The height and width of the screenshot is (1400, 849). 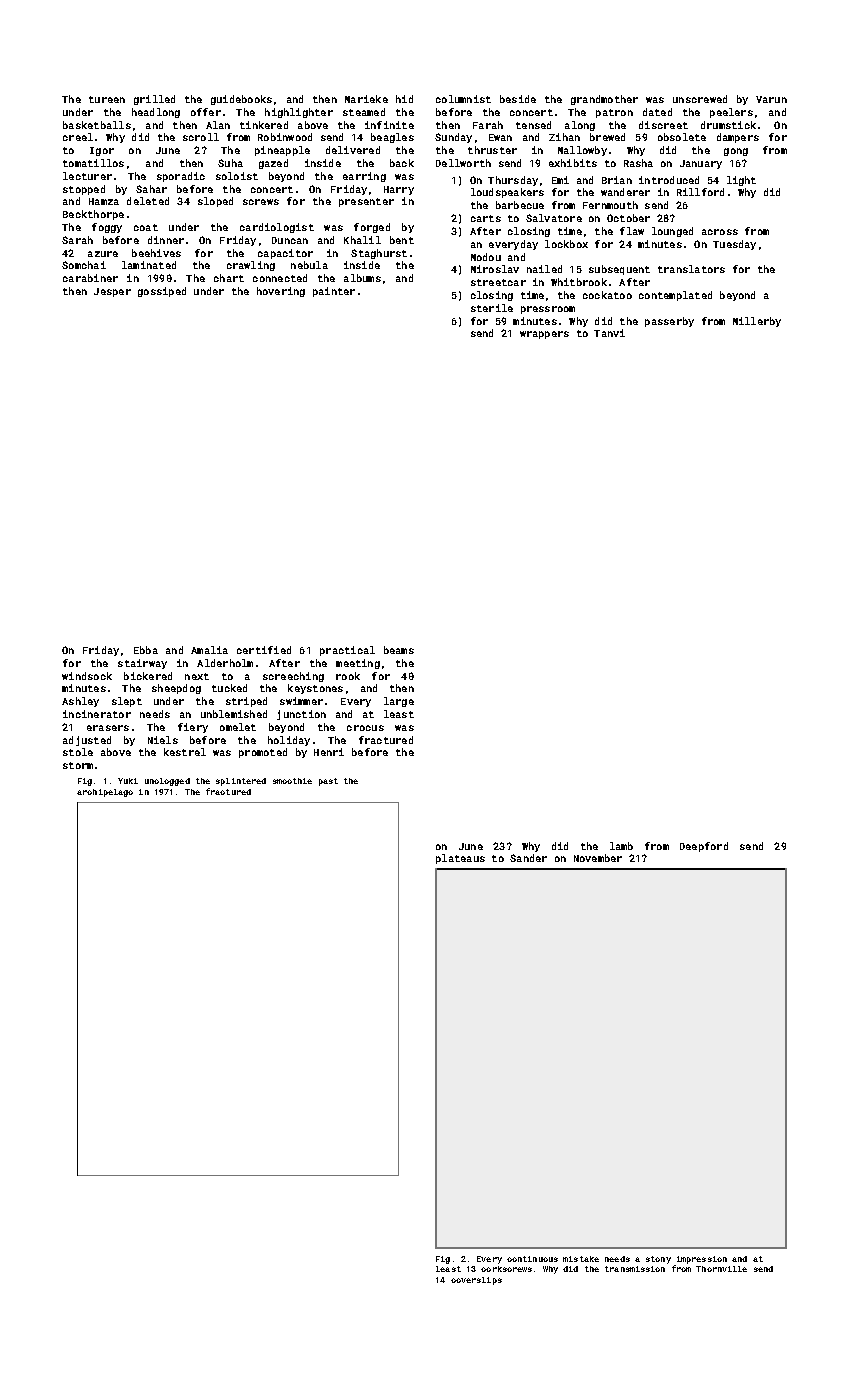 I want to click on lamb, so click(x=621, y=846).
